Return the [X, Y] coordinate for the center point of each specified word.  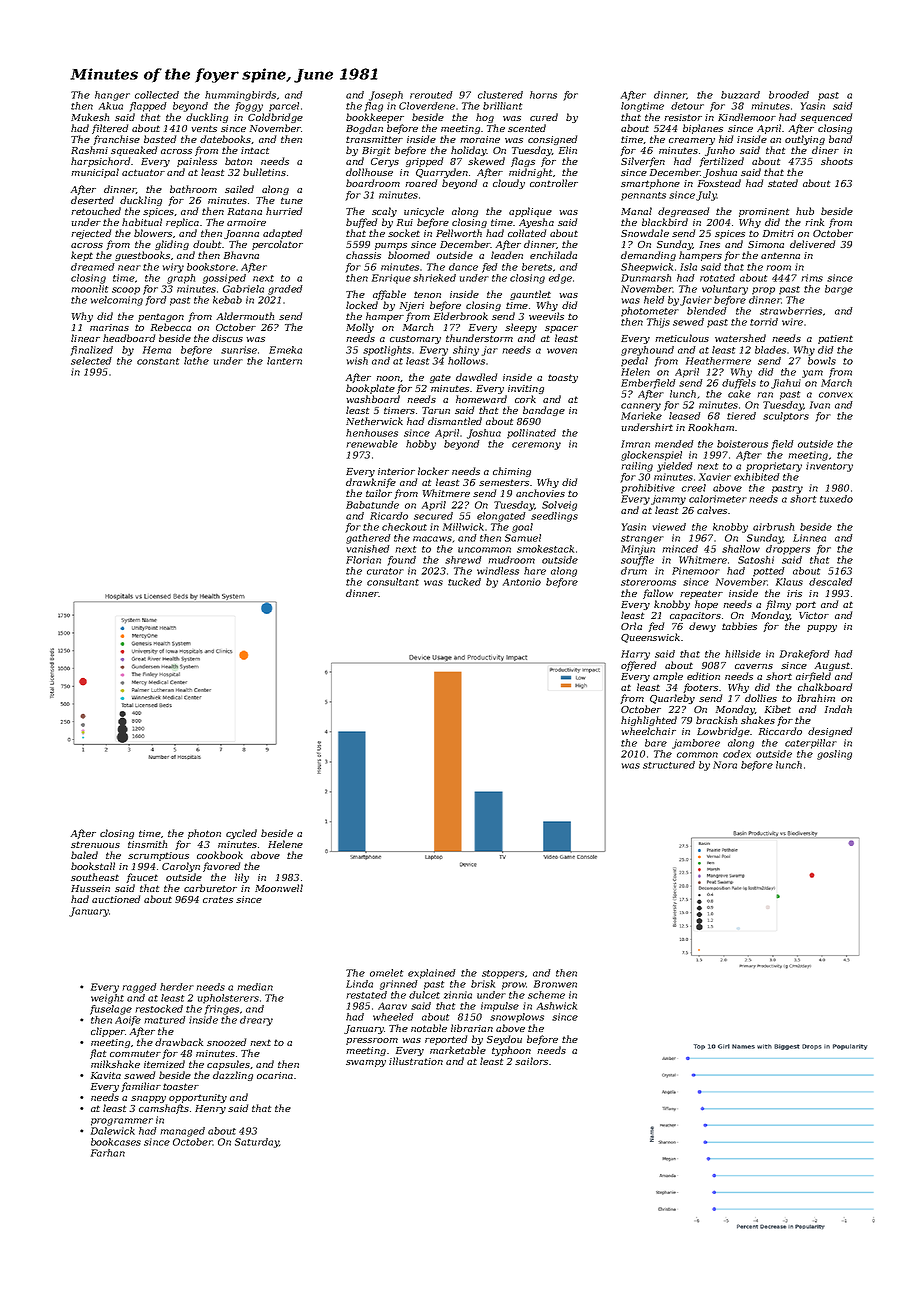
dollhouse [369, 172]
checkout [404, 527]
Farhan [108, 1153]
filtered [110, 129]
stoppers [503, 974]
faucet [142, 878]
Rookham [711, 427]
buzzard [740, 95]
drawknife [371, 483]
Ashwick [557, 1006]
